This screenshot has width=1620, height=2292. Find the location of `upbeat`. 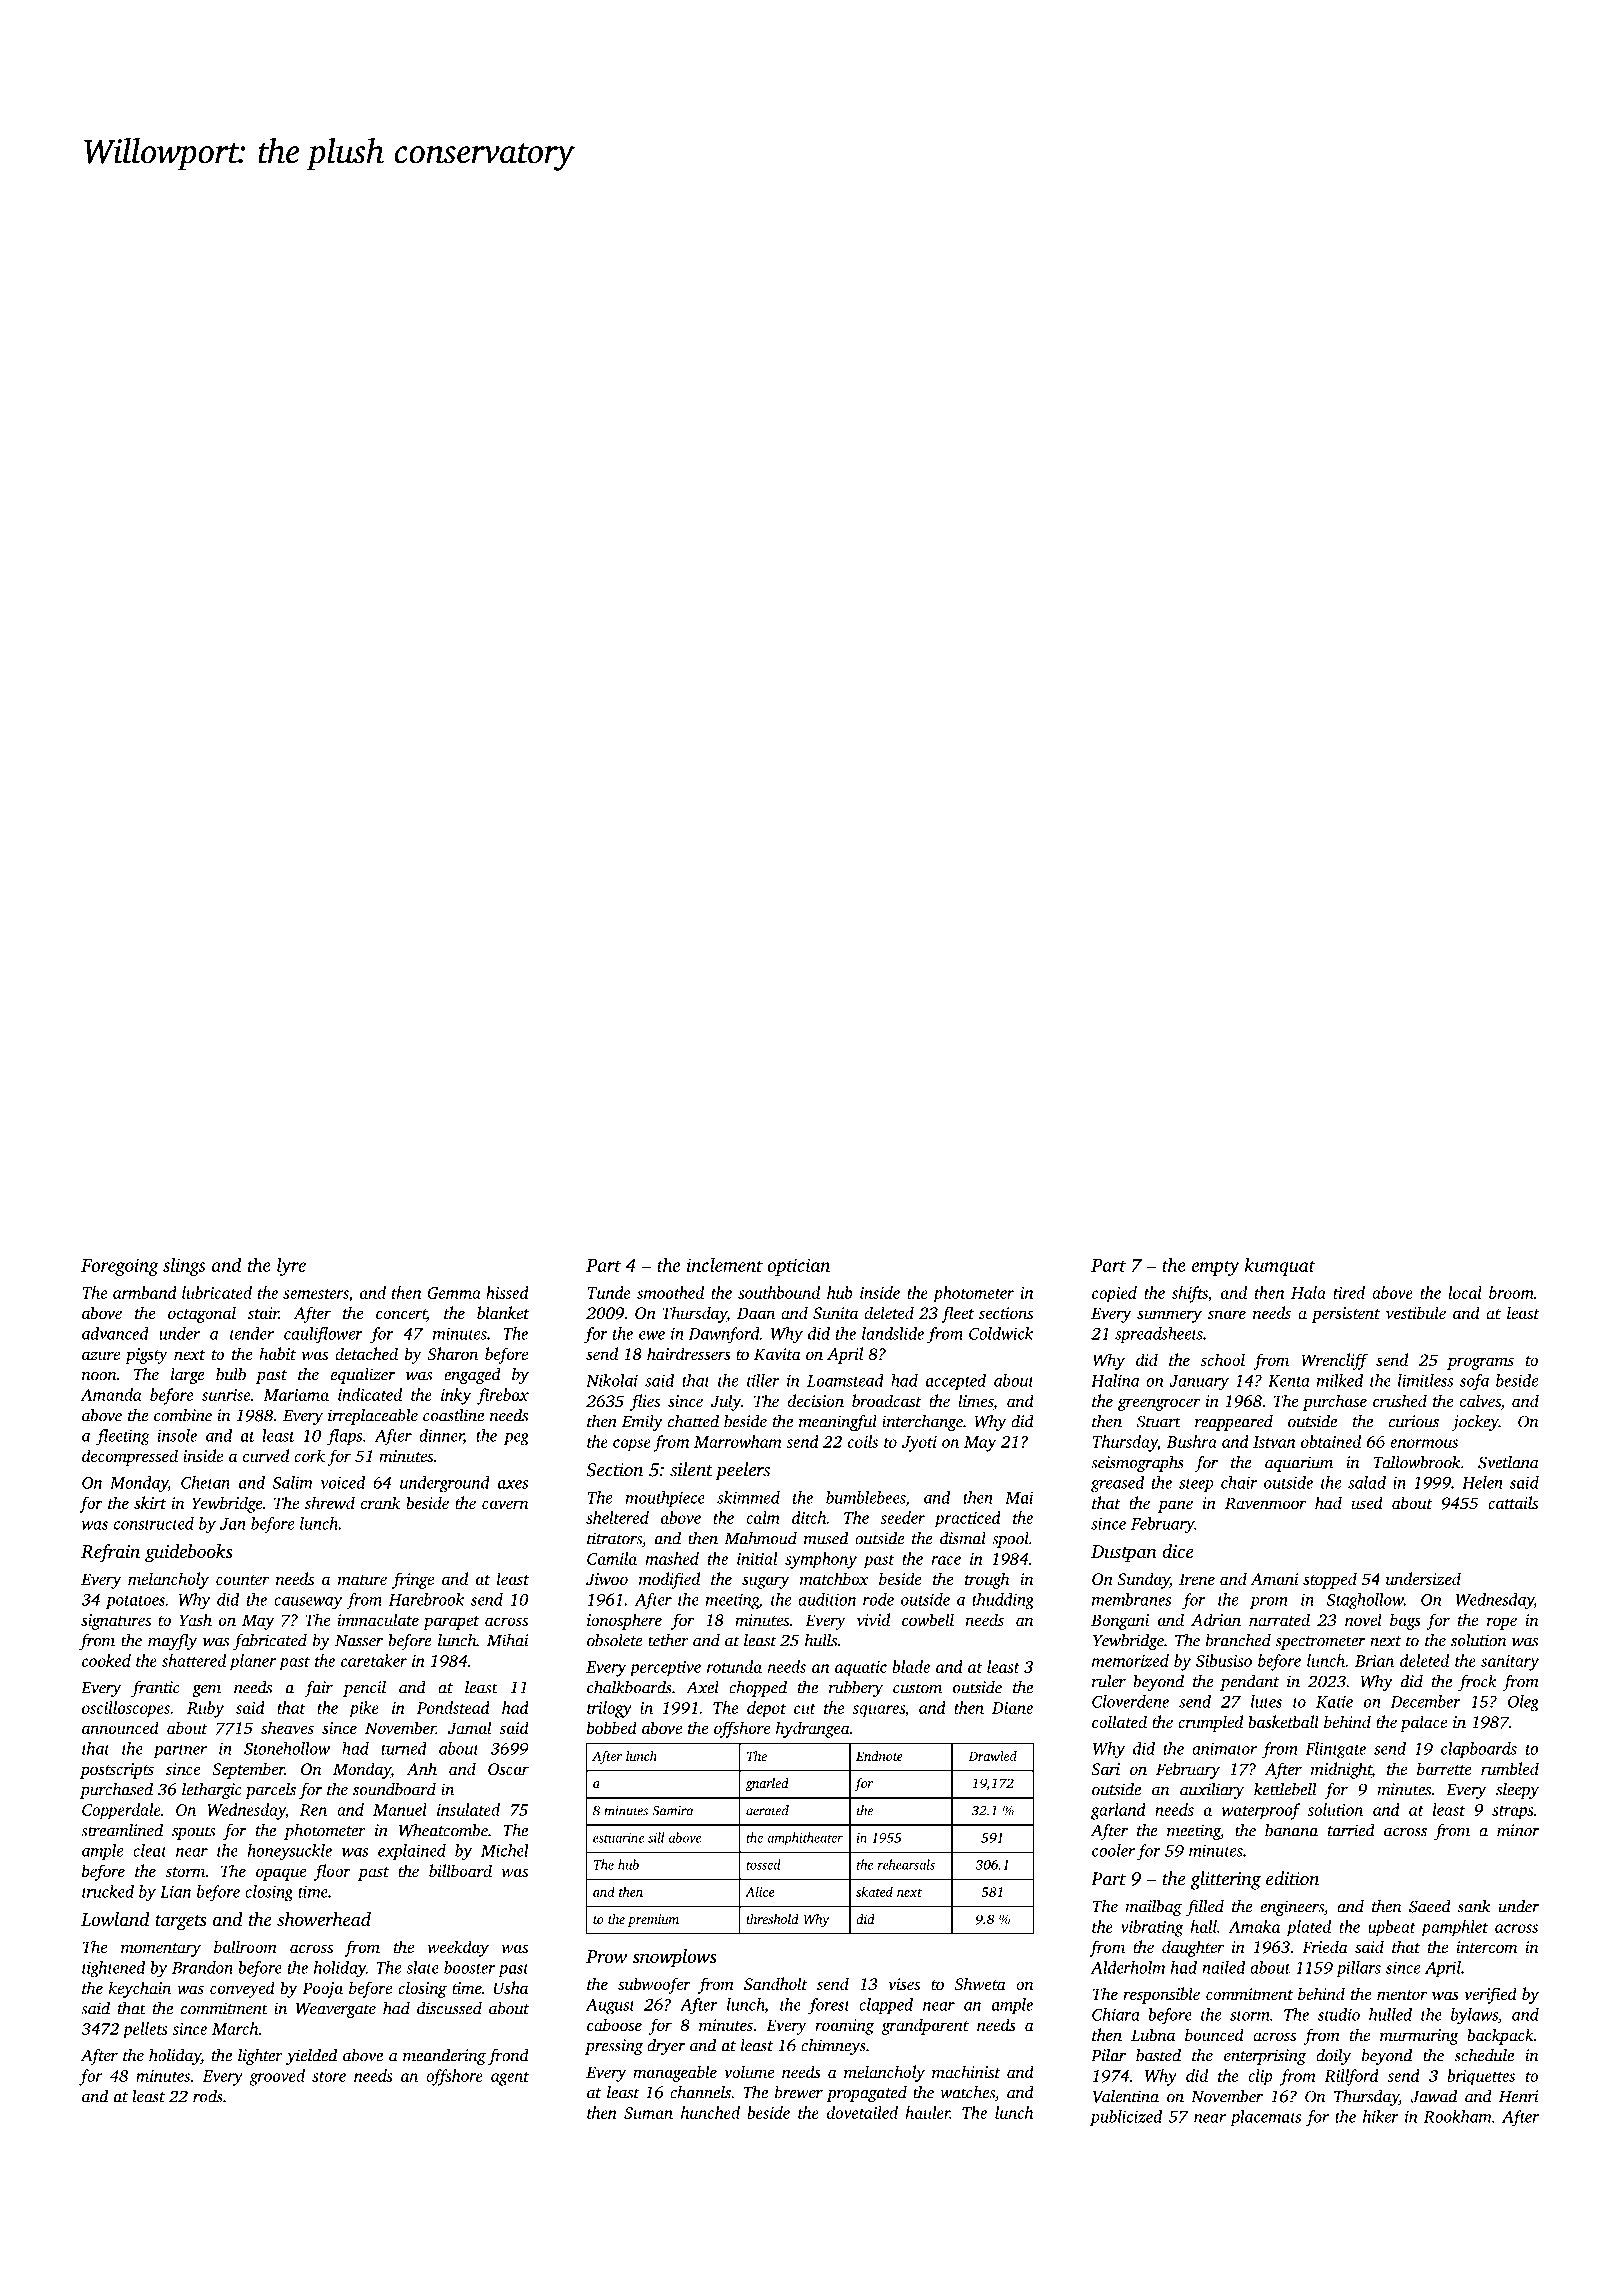

upbeat is located at coordinates (1392, 1928).
